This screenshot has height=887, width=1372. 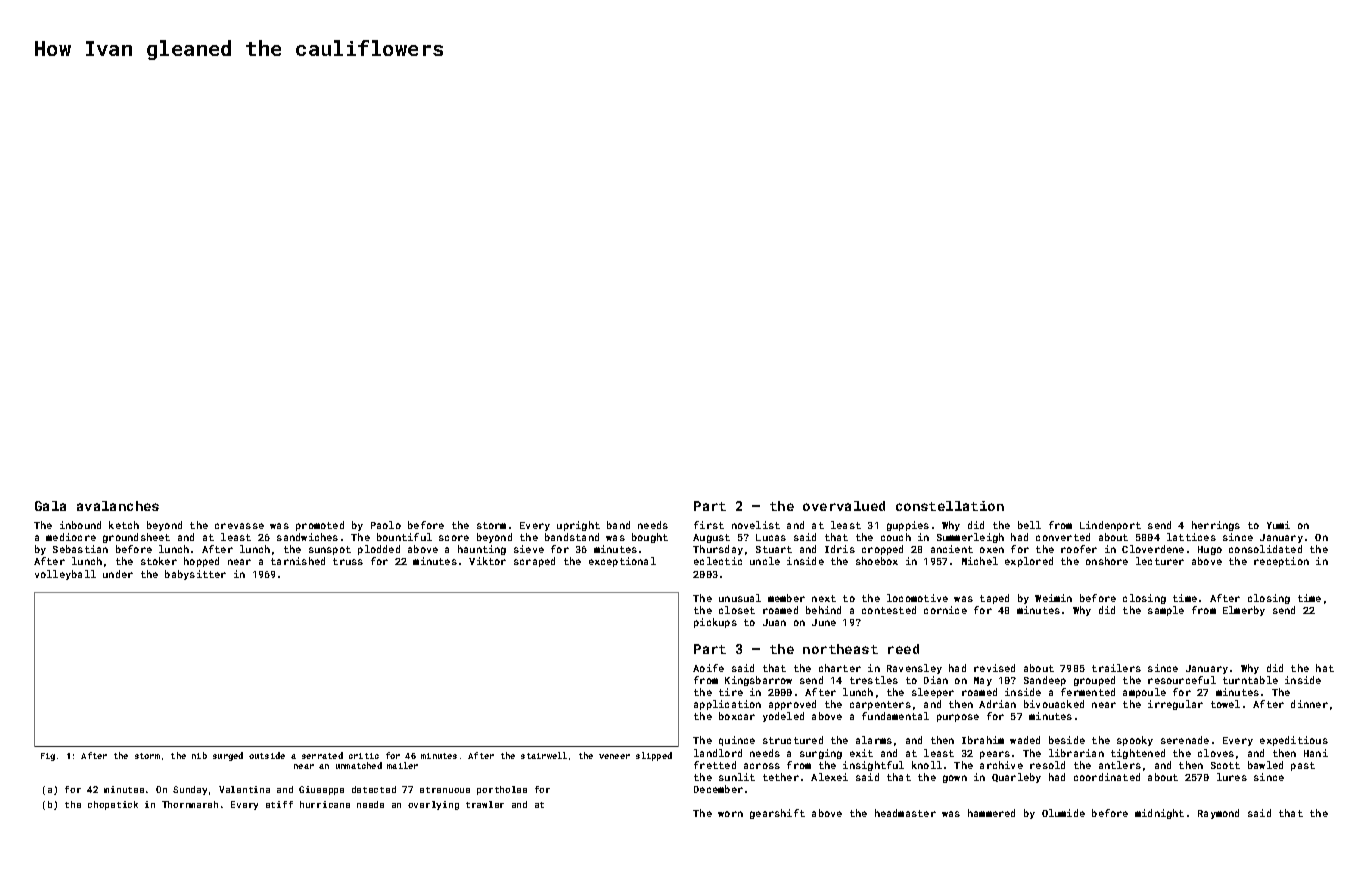 I want to click on quince, so click(x=737, y=741).
